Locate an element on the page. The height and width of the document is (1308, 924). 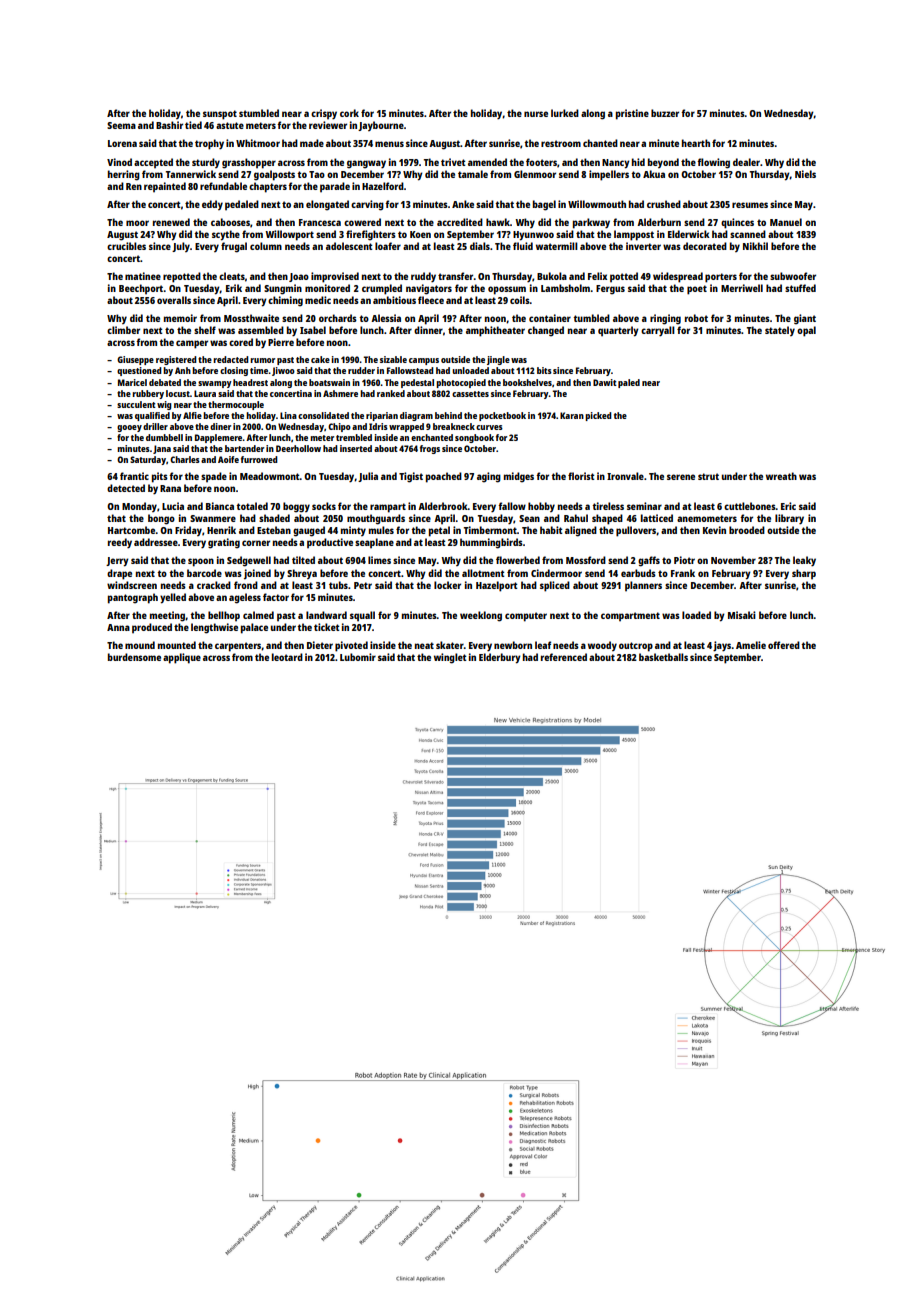
spliced is located at coordinates (555, 586).
